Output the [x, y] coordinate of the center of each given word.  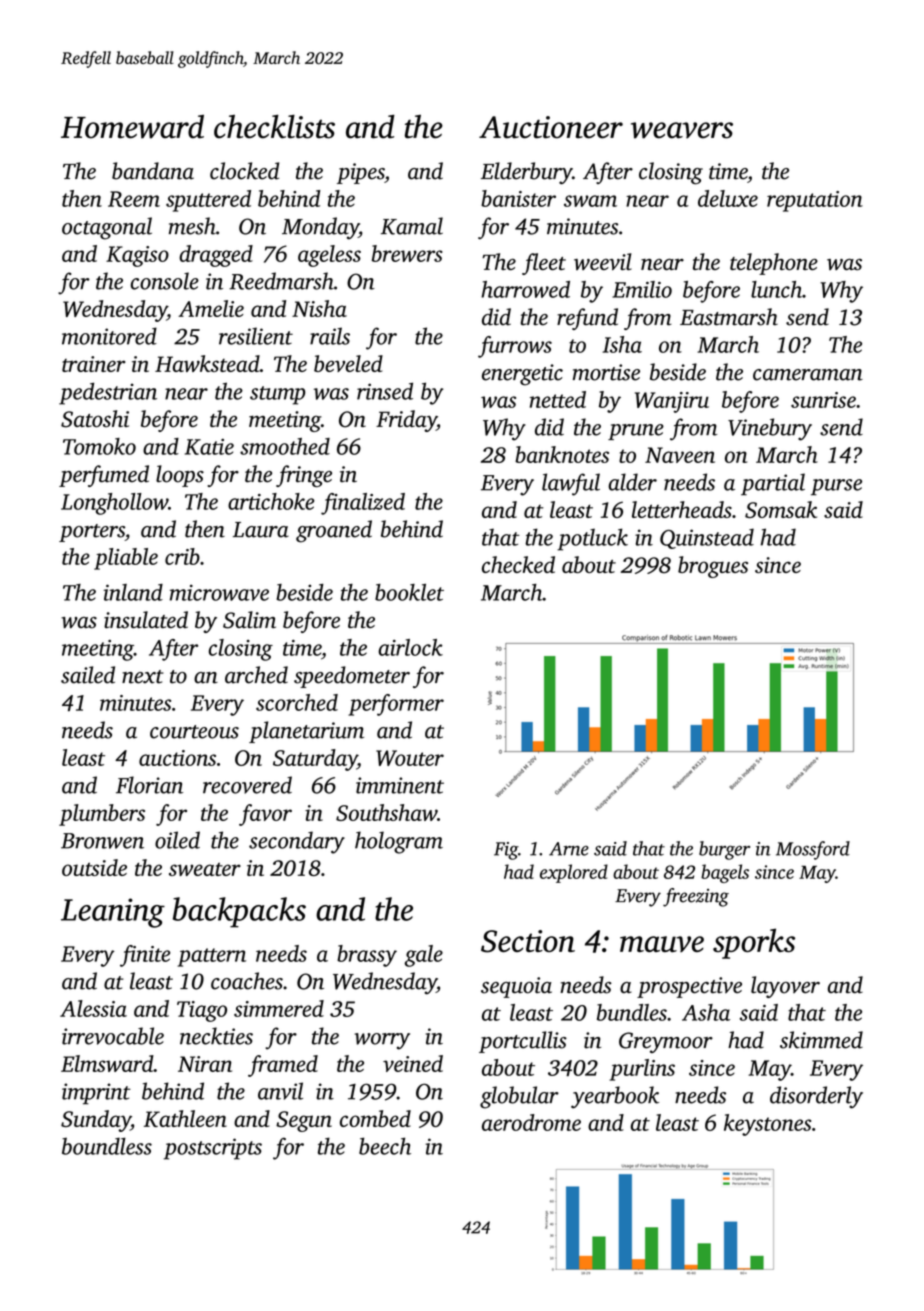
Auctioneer [551, 127]
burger [724, 850]
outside [94, 867]
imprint [96, 1094]
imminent [400, 785]
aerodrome [531, 1122]
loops [180, 476]
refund [587, 319]
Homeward [132, 127]
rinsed [385, 391]
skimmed [821, 1040]
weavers [682, 130]
